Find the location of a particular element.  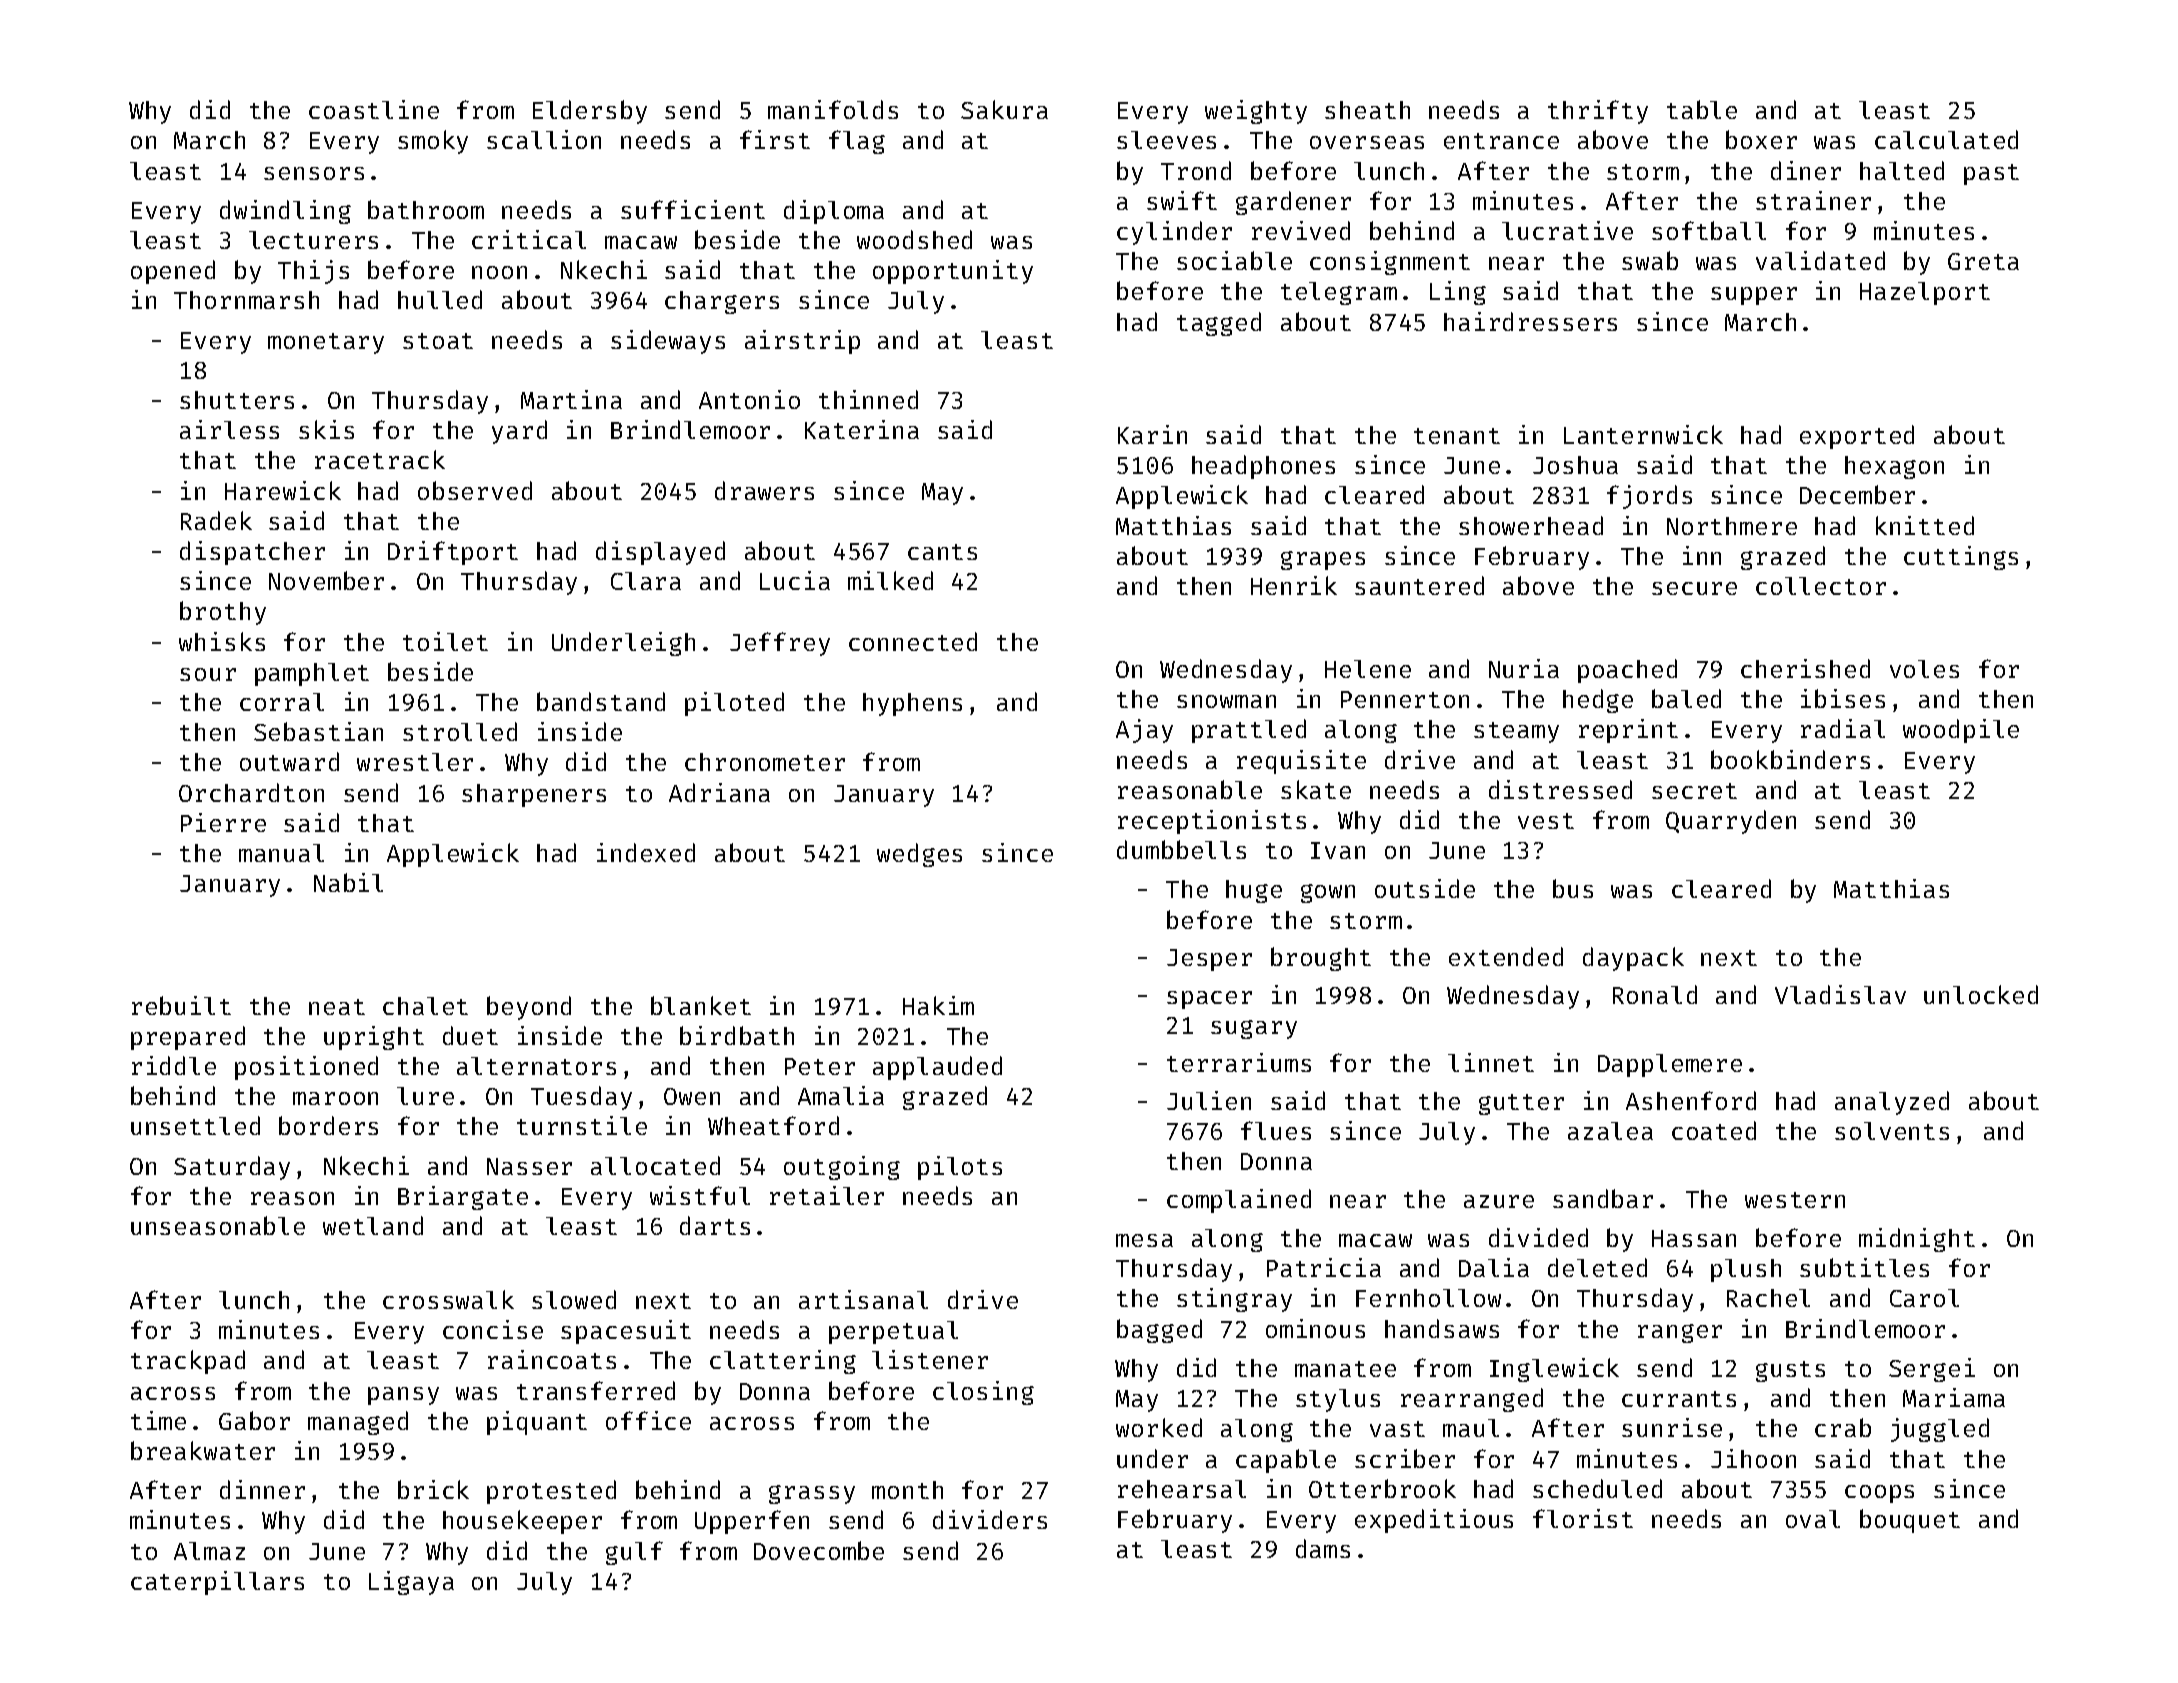

dispatcher is located at coordinates (252, 553).
